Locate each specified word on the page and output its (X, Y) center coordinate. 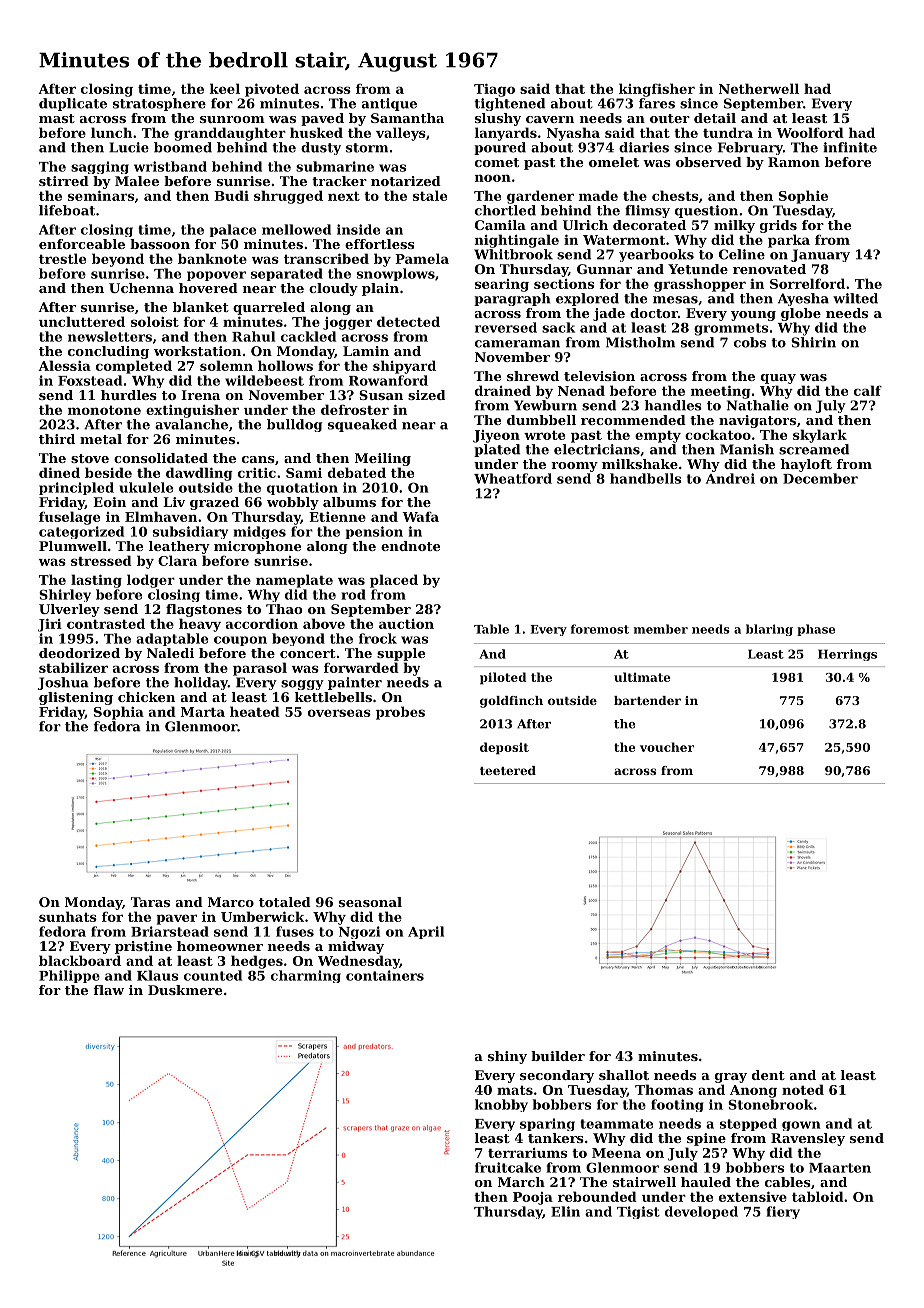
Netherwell (759, 88)
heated (255, 711)
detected (408, 321)
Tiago (494, 90)
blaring (769, 630)
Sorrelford (807, 283)
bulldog (294, 425)
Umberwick (263, 916)
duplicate (73, 104)
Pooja (533, 1198)
